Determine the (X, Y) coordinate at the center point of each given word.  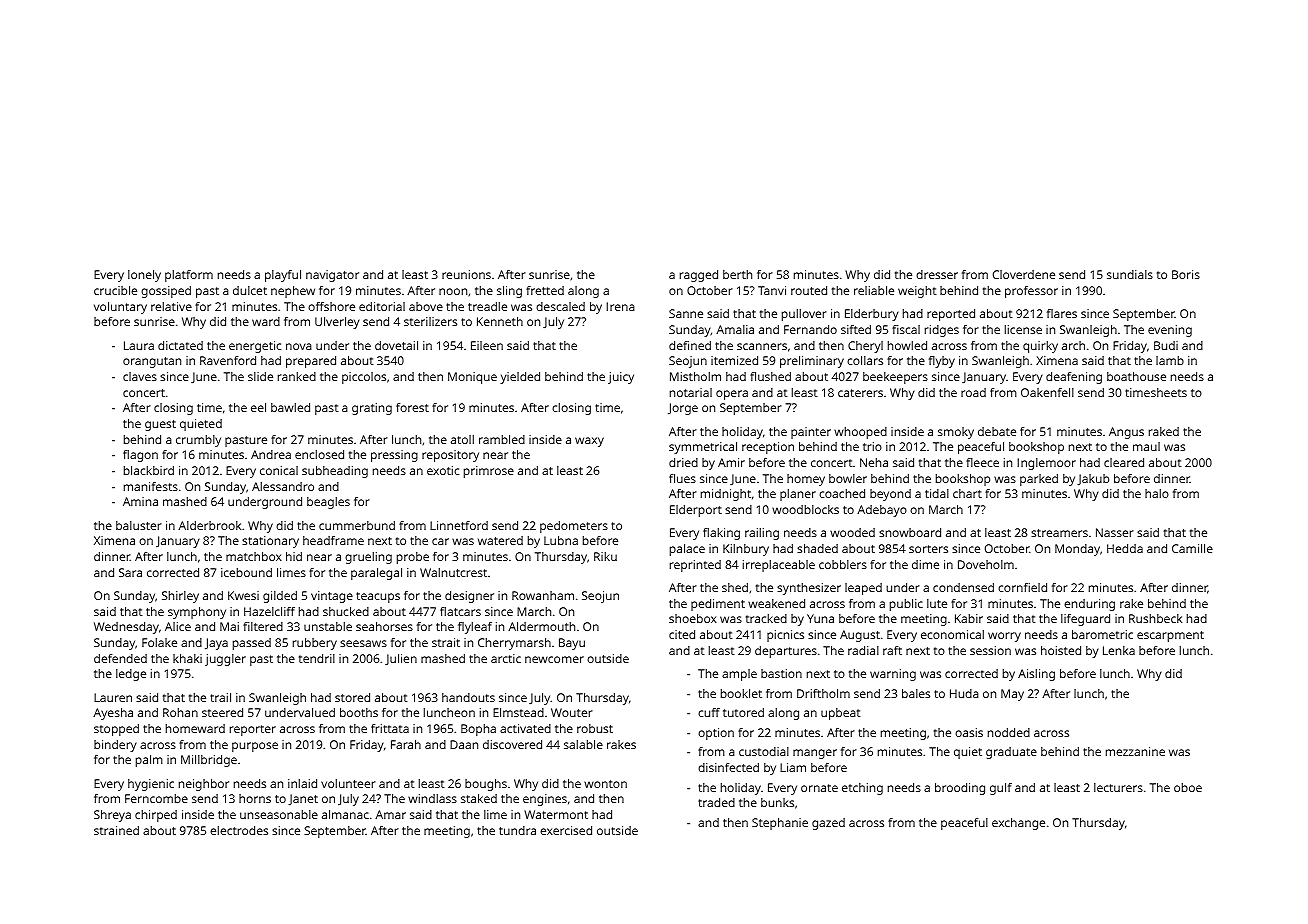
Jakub (1093, 480)
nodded (1009, 732)
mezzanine (1135, 751)
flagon (140, 456)
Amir (731, 462)
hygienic (151, 785)
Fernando (810, 329)
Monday (1077, 550)
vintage (332, 597)
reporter (253, 730)
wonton (605, 784)
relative (171, 306)
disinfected (728, 767)
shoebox (693, 618)
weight (917, 292)
